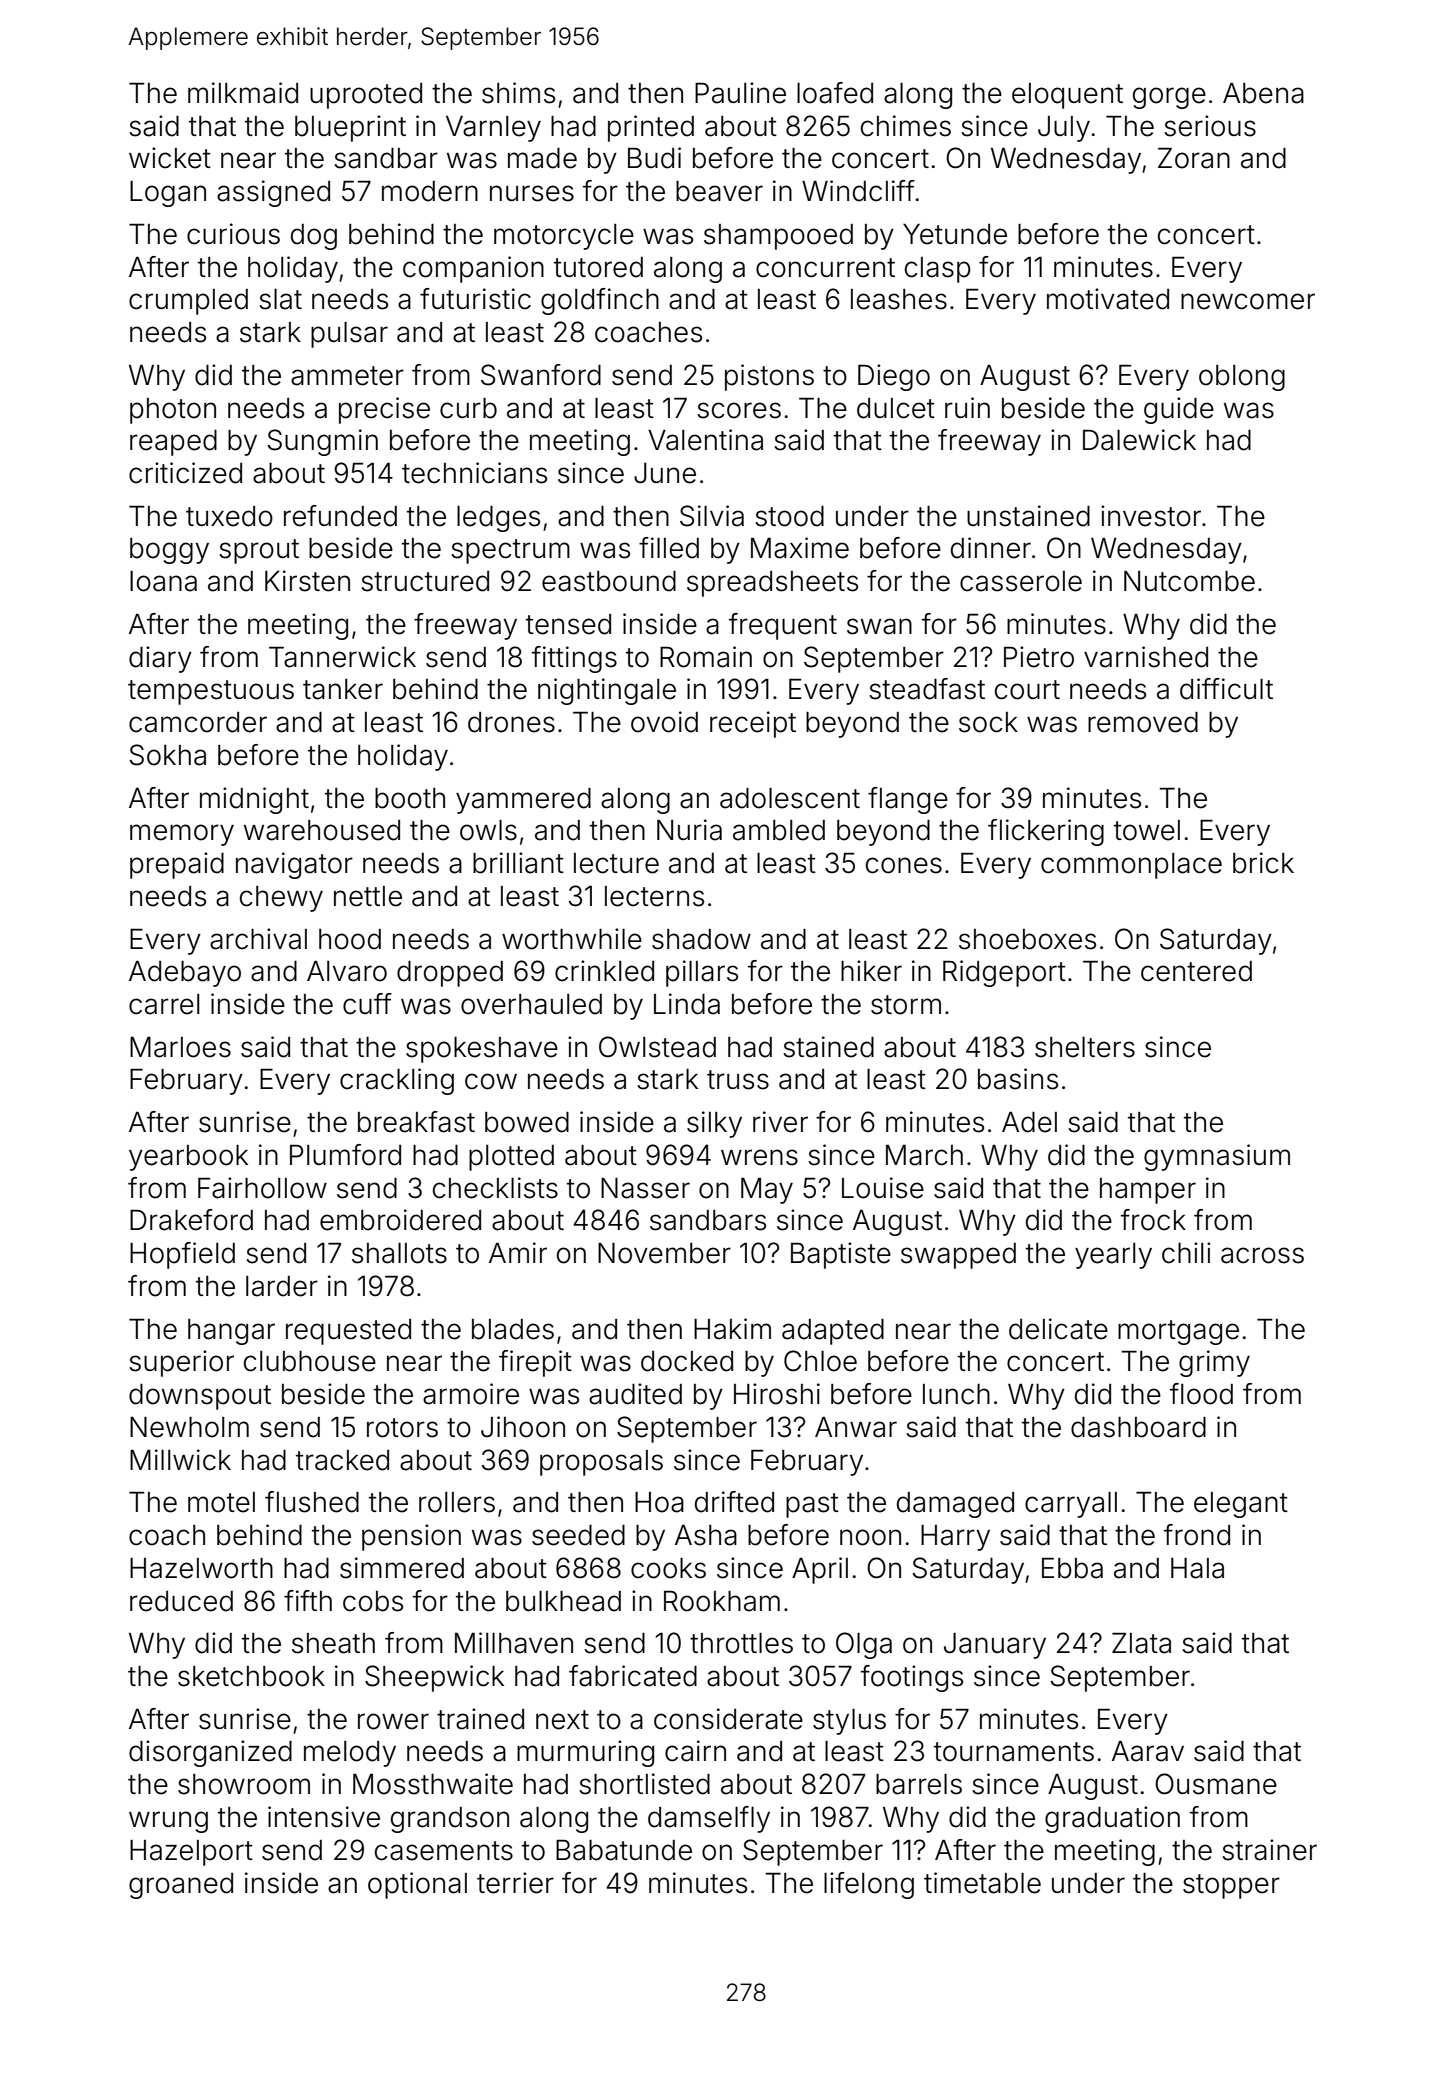 The image size is (1450, 2100). I want to click on eastbound, so click(609, 581).
